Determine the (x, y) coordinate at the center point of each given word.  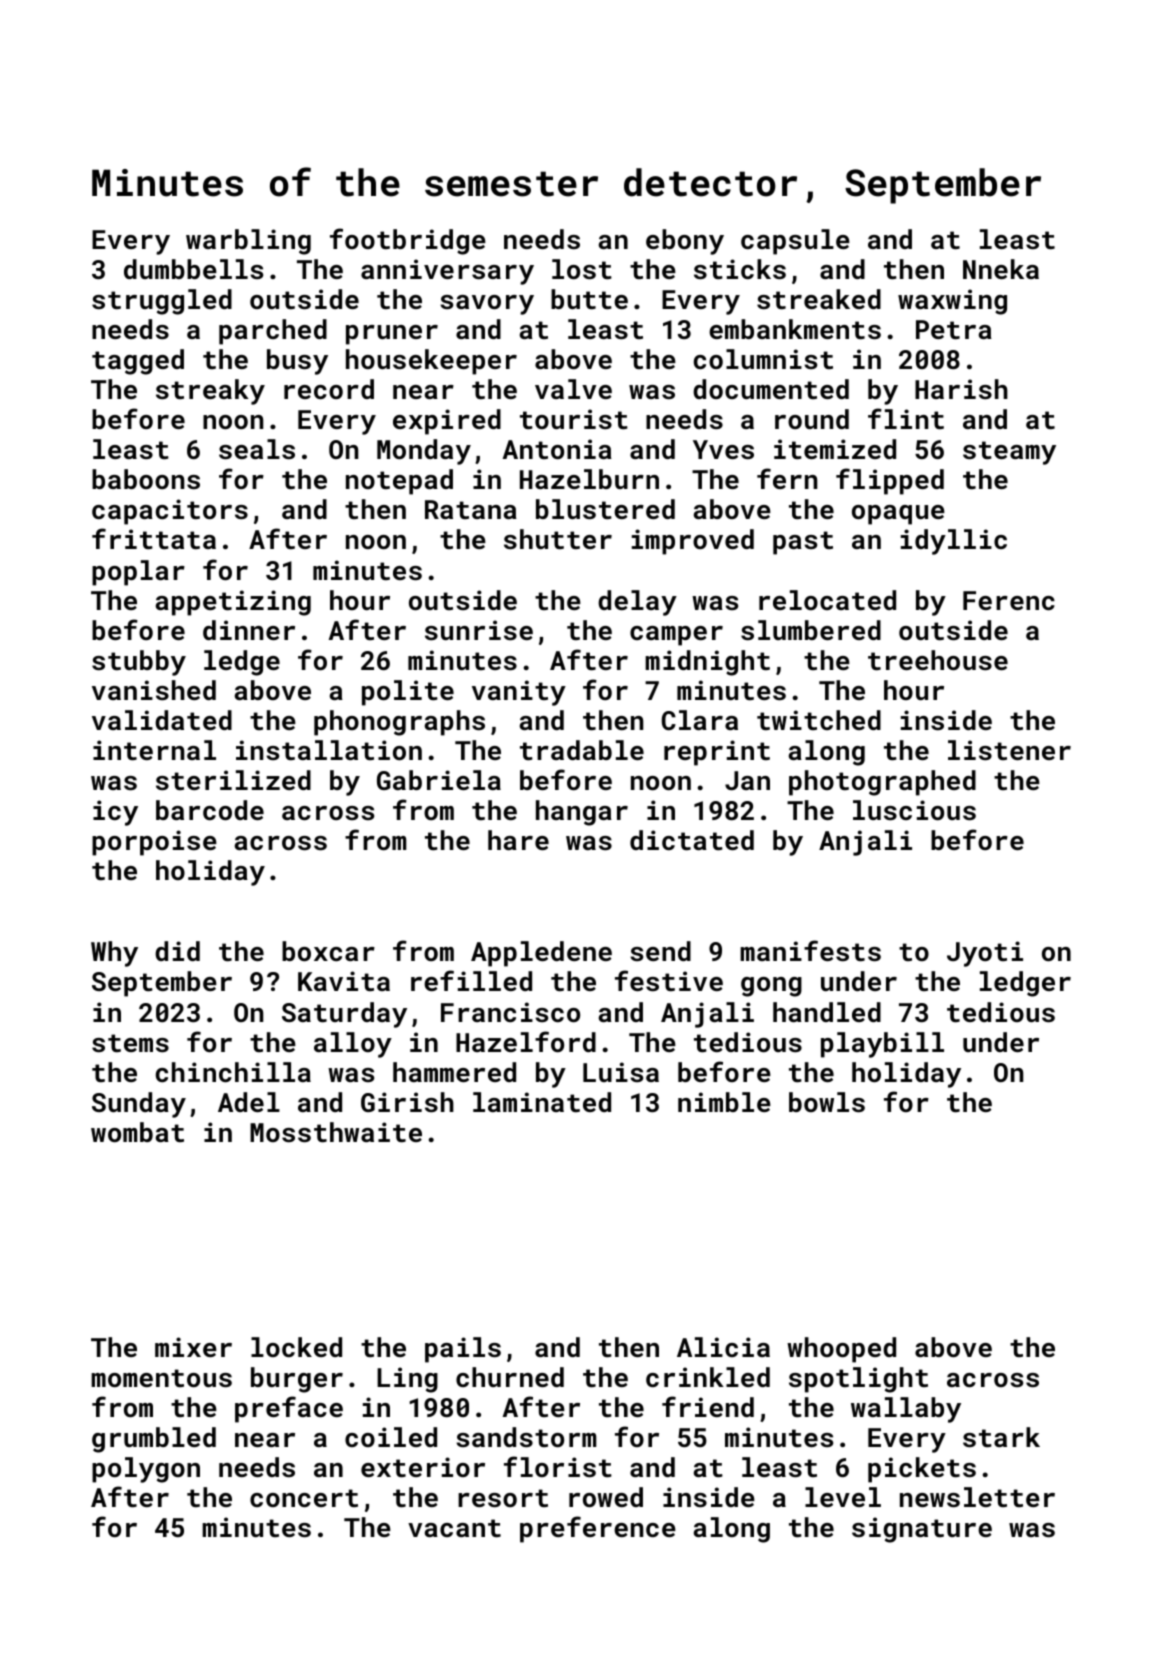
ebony (685, 242)
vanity (519, 693)
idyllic (954, 542)
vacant (454, 1528)
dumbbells (193, 269)
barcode (210, 810)
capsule (795, 242)
